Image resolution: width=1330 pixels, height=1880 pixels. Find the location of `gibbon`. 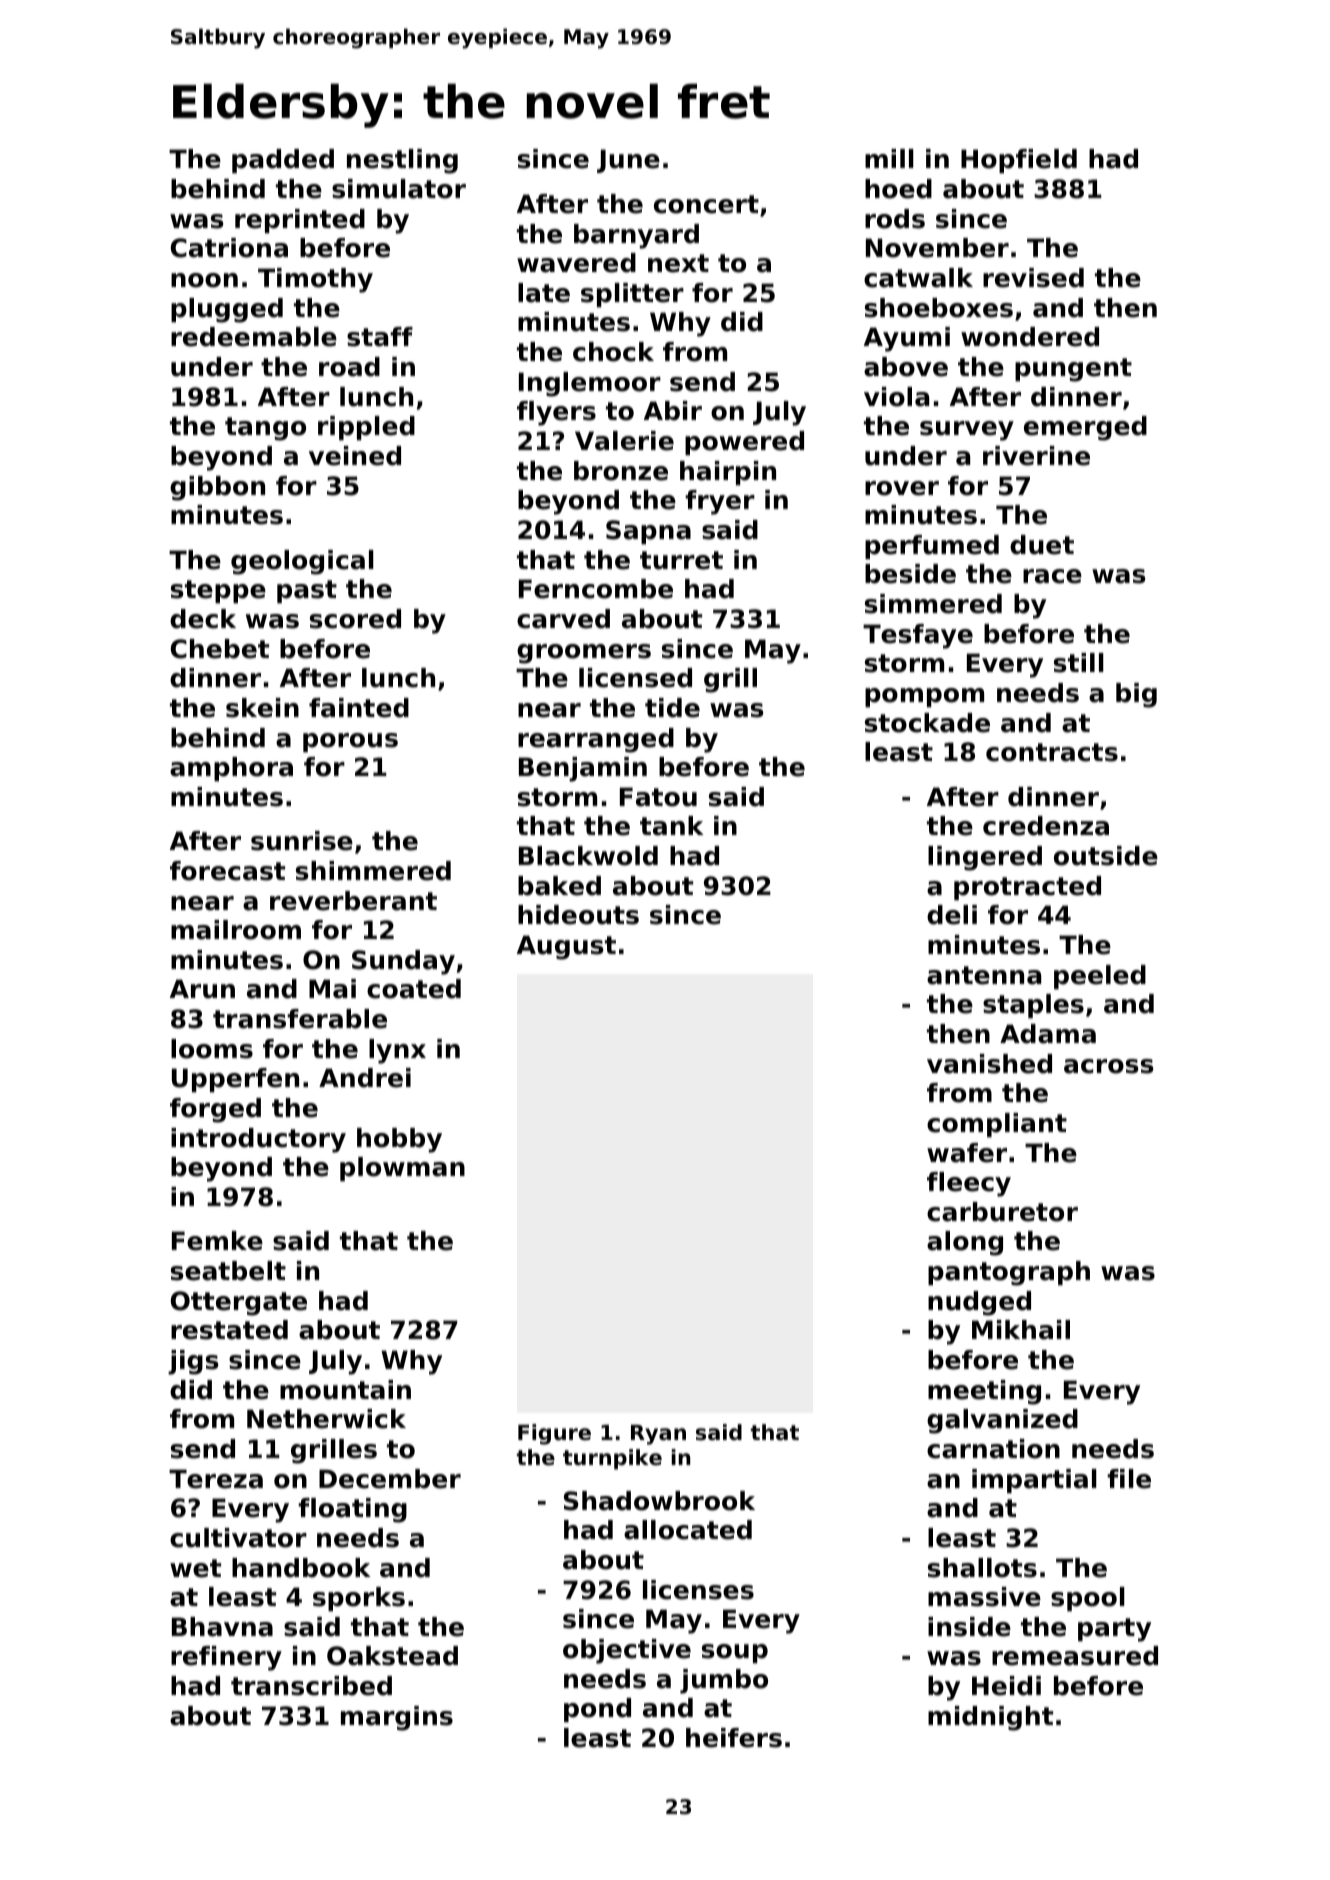

gibbon is located at coordinates (217, 488).
